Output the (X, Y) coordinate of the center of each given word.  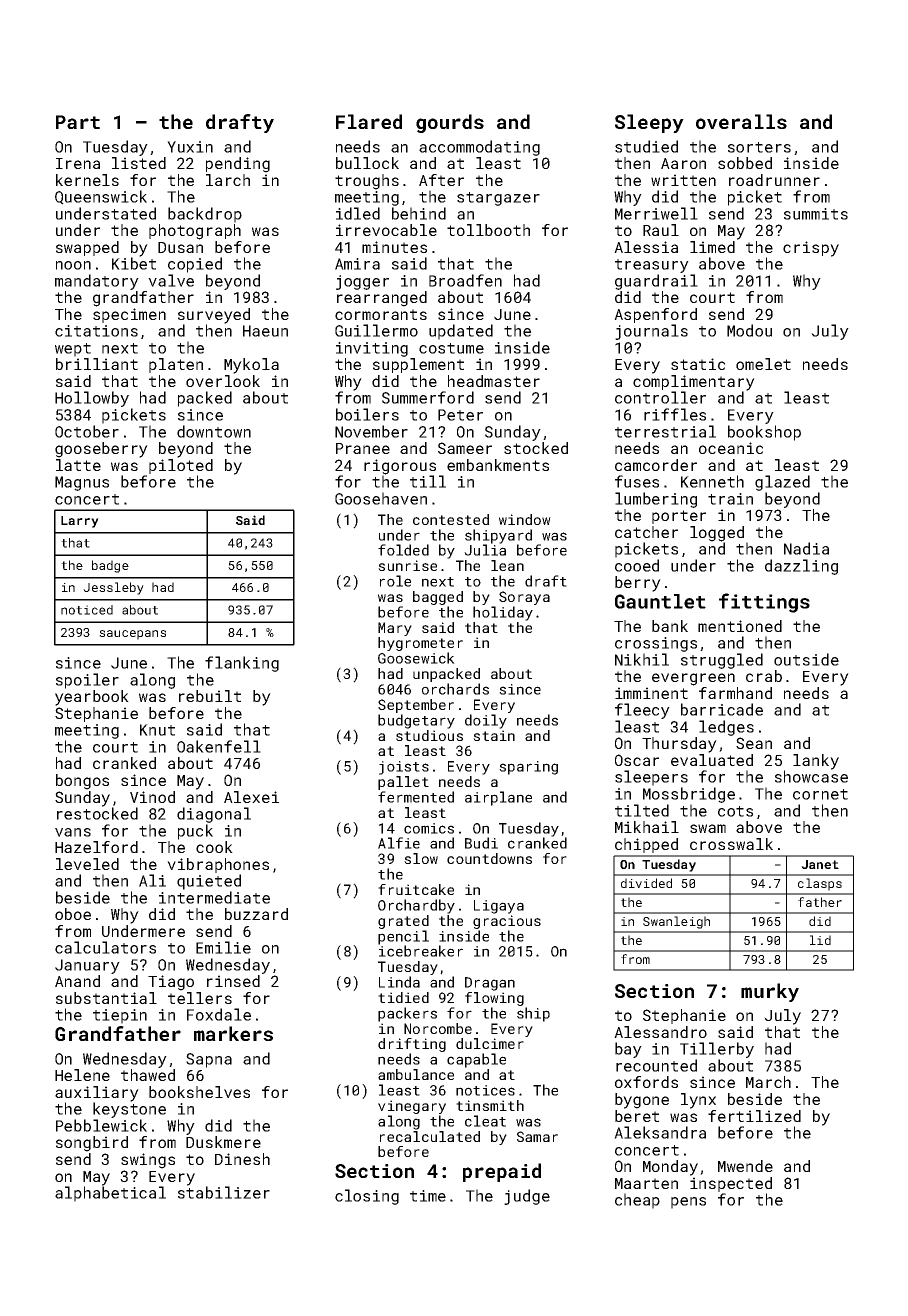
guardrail (656, 282)
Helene (82, 1075)
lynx (698, 1101)
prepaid (502, 1172)
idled (358, 213)
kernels (87, 180)
